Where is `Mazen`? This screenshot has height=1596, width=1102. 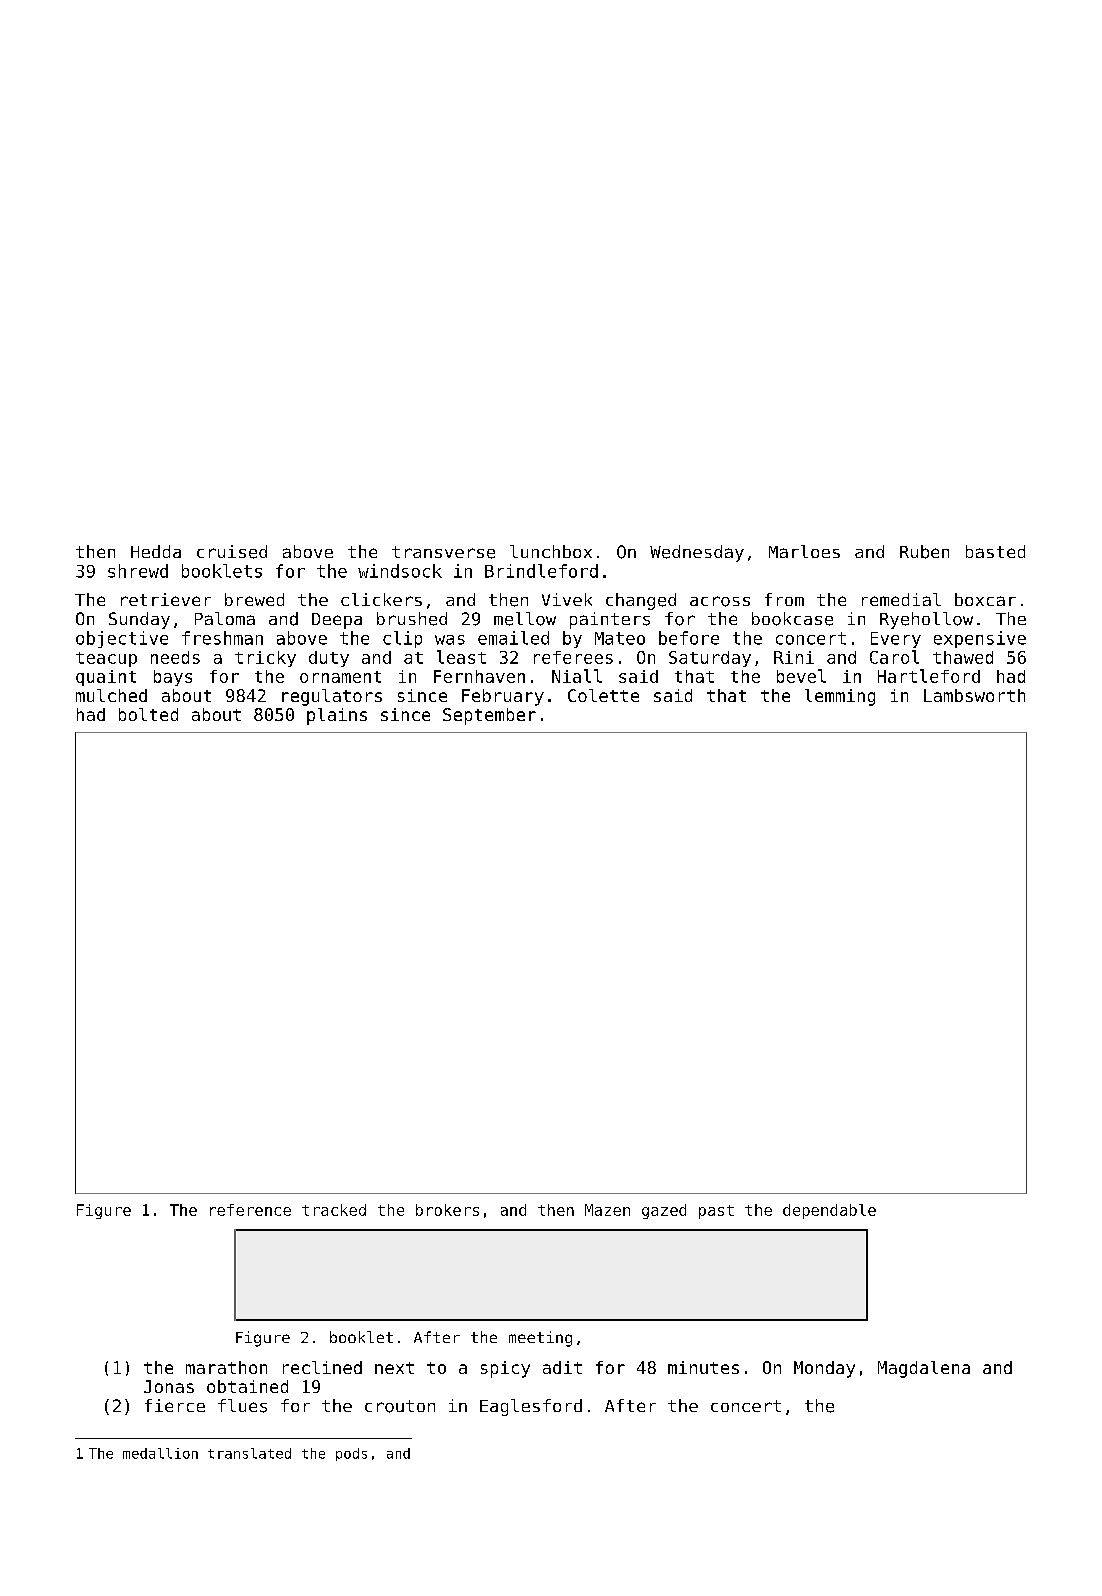 Mazen is located at coordinates (607, 1210).
